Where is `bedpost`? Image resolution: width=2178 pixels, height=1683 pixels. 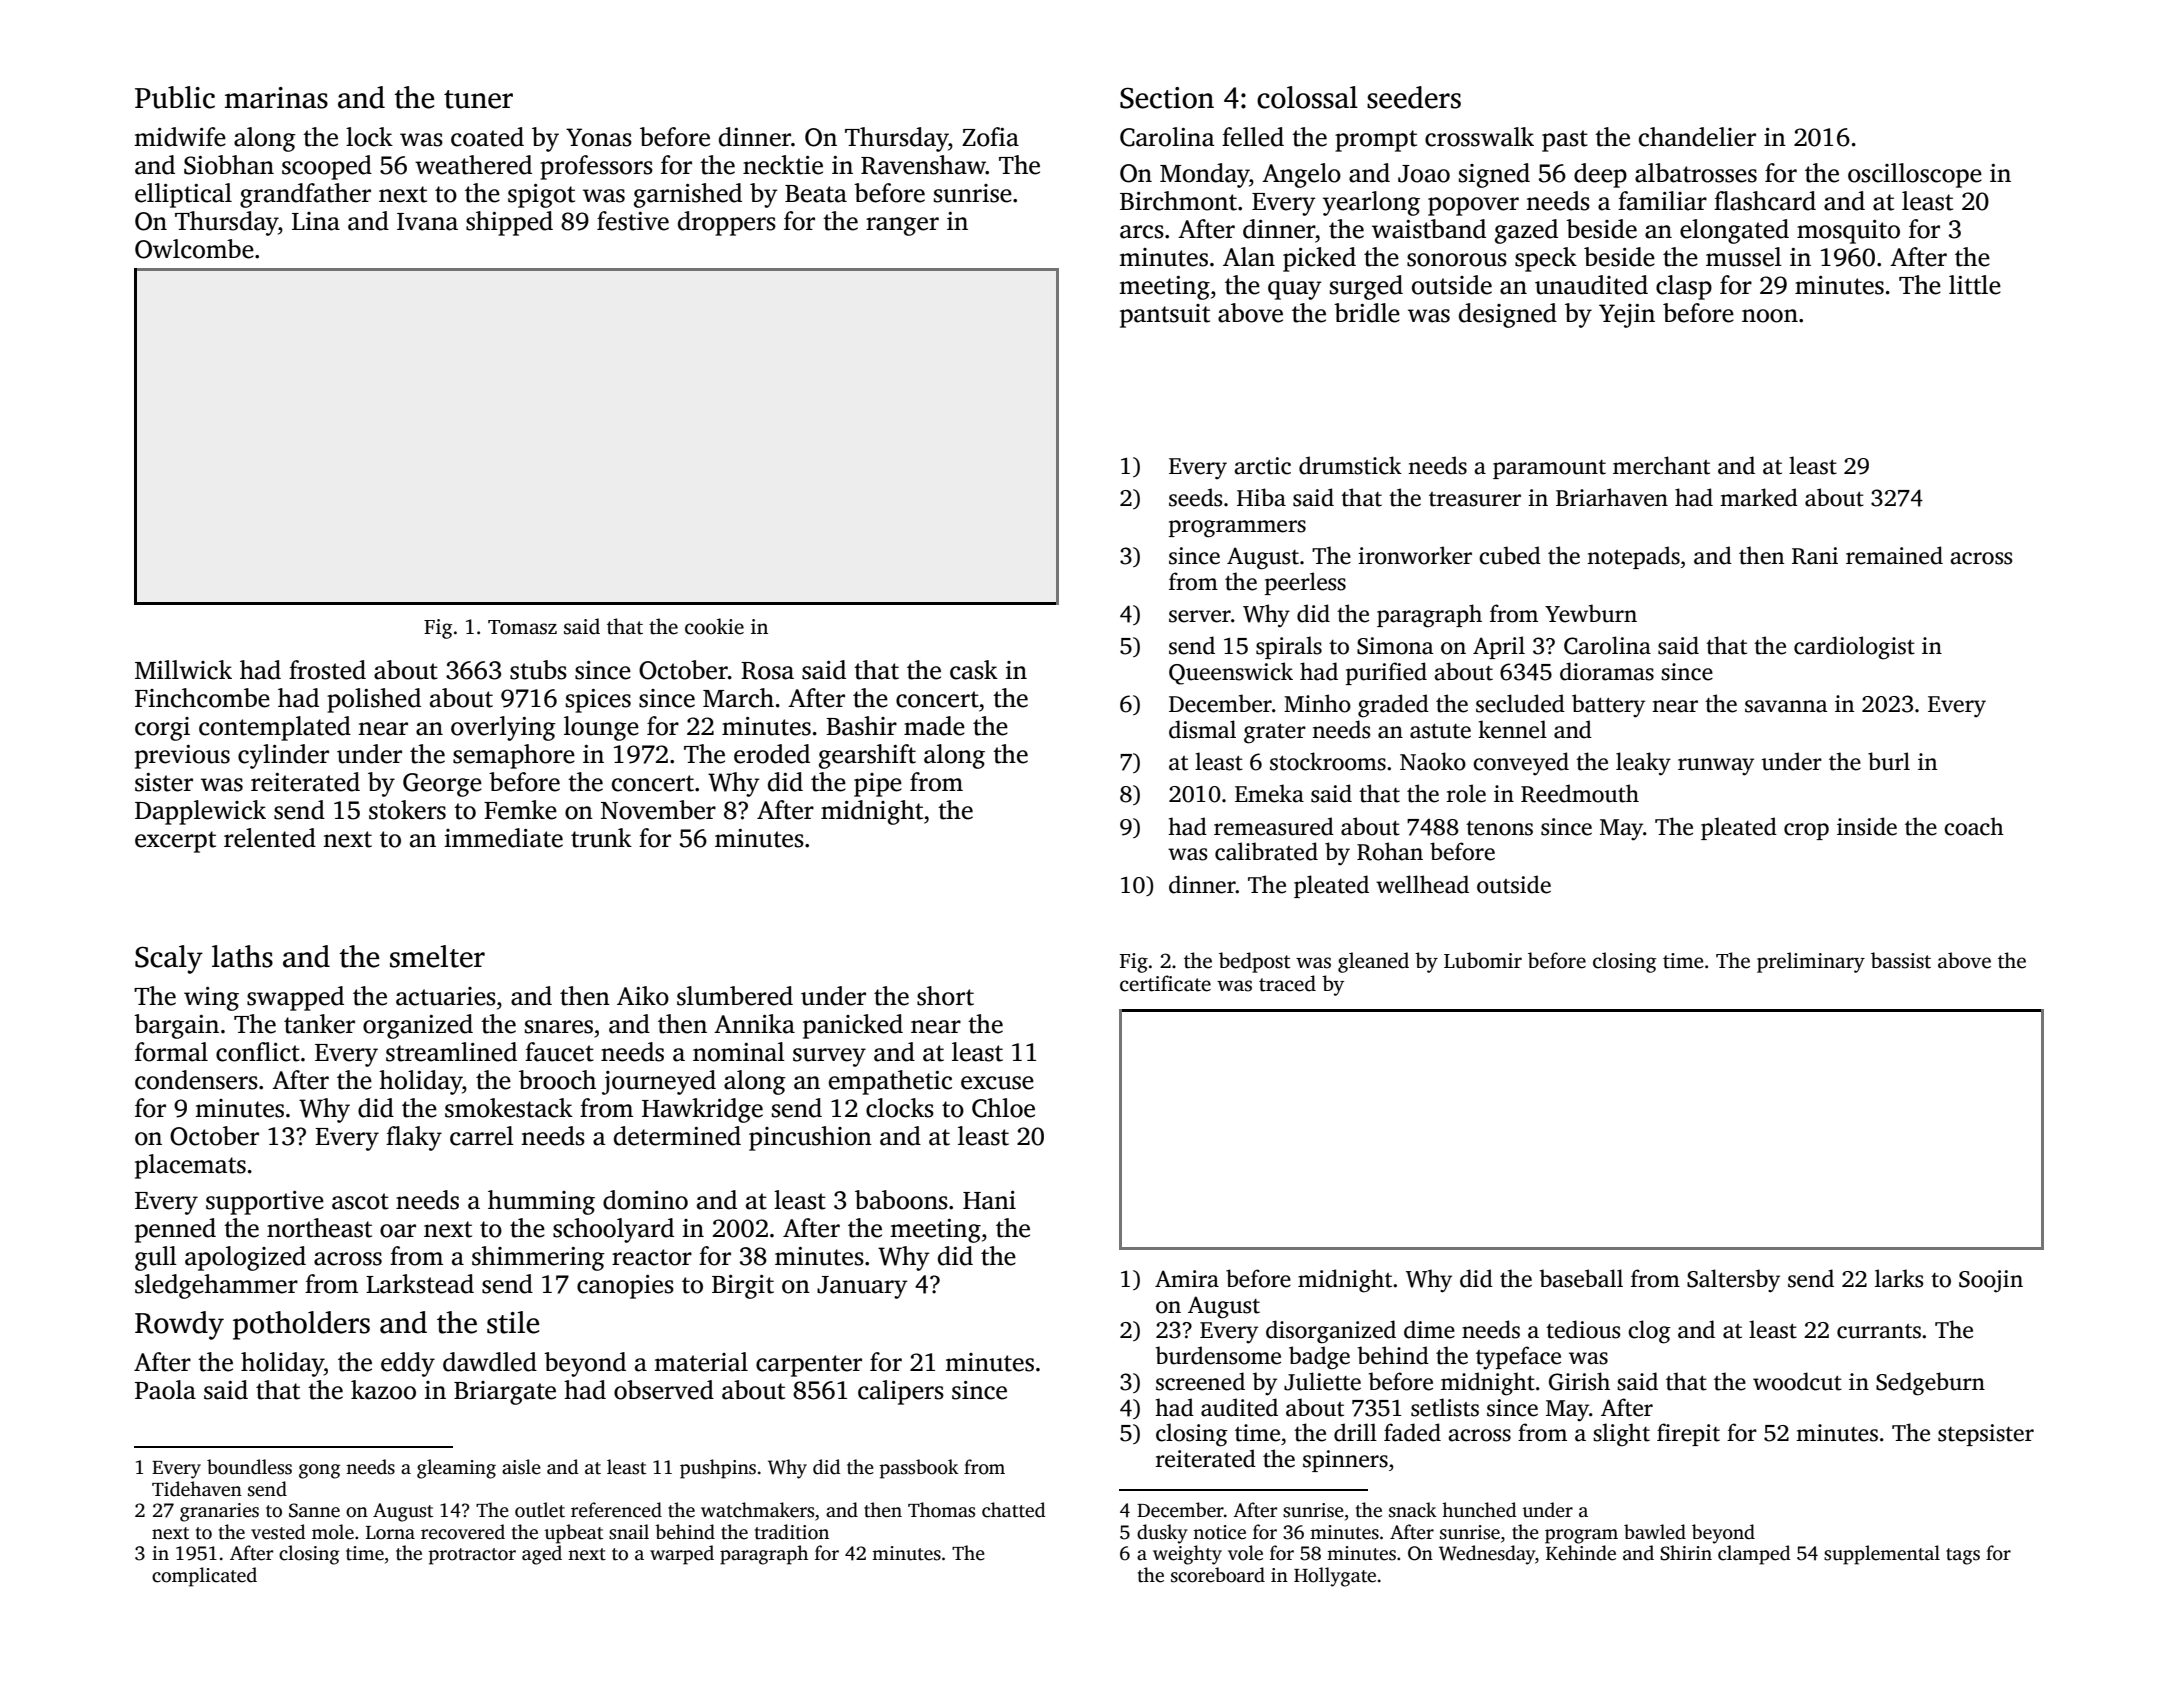
bedpost is located at coordinates (1254, 962).
